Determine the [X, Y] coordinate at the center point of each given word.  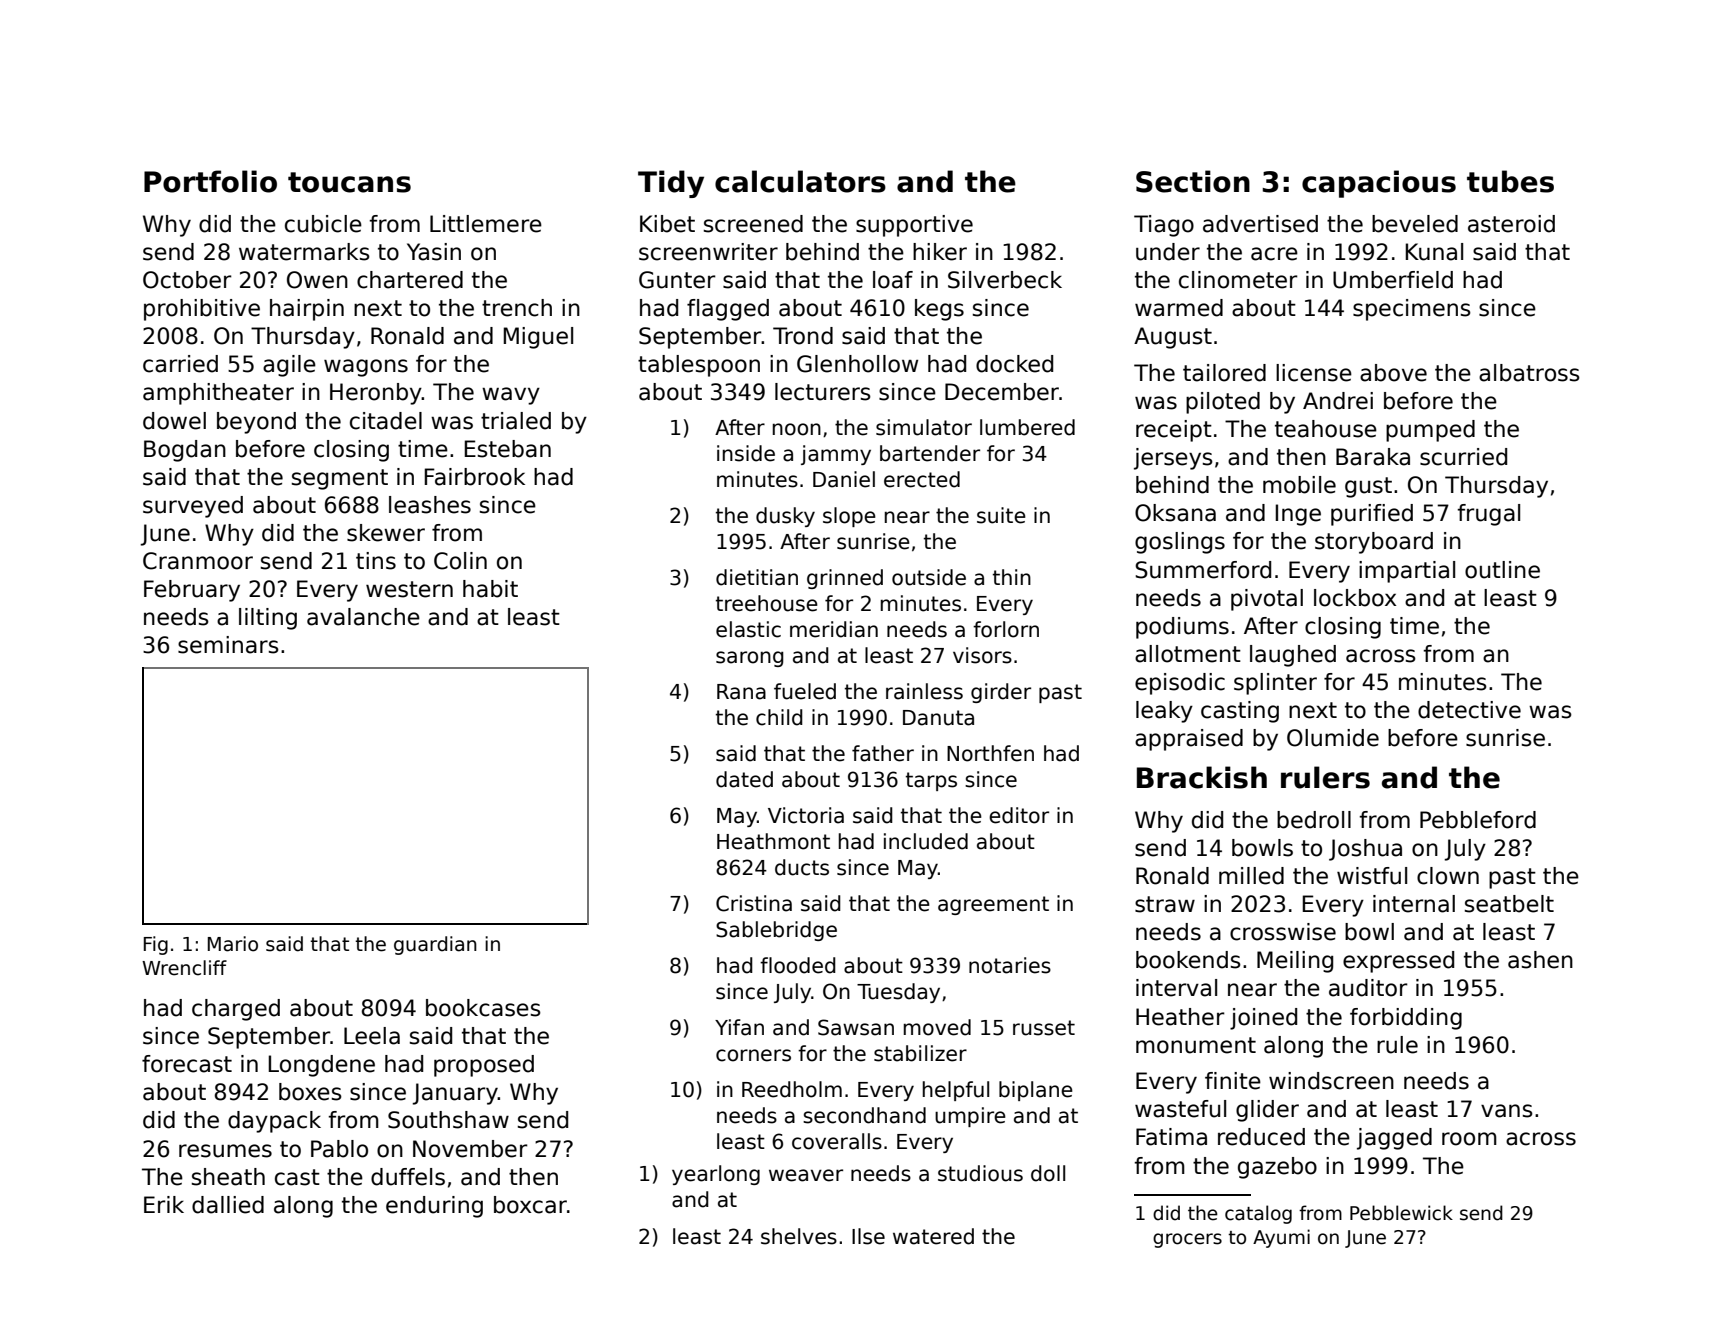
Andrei [1338, 401]
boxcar [530, 1205]
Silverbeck [1005, 280]
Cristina [754, 903]
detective [1469, 710]
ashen [1540, 960]
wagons [366, 368]
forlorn [1006, 629]
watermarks [304, 252]
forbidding [1406, 1019]
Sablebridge [776, 931]
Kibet [667, 224]
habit [490, 589]
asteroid [1511, 224]
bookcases [483, 1008]
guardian [435, 945]
